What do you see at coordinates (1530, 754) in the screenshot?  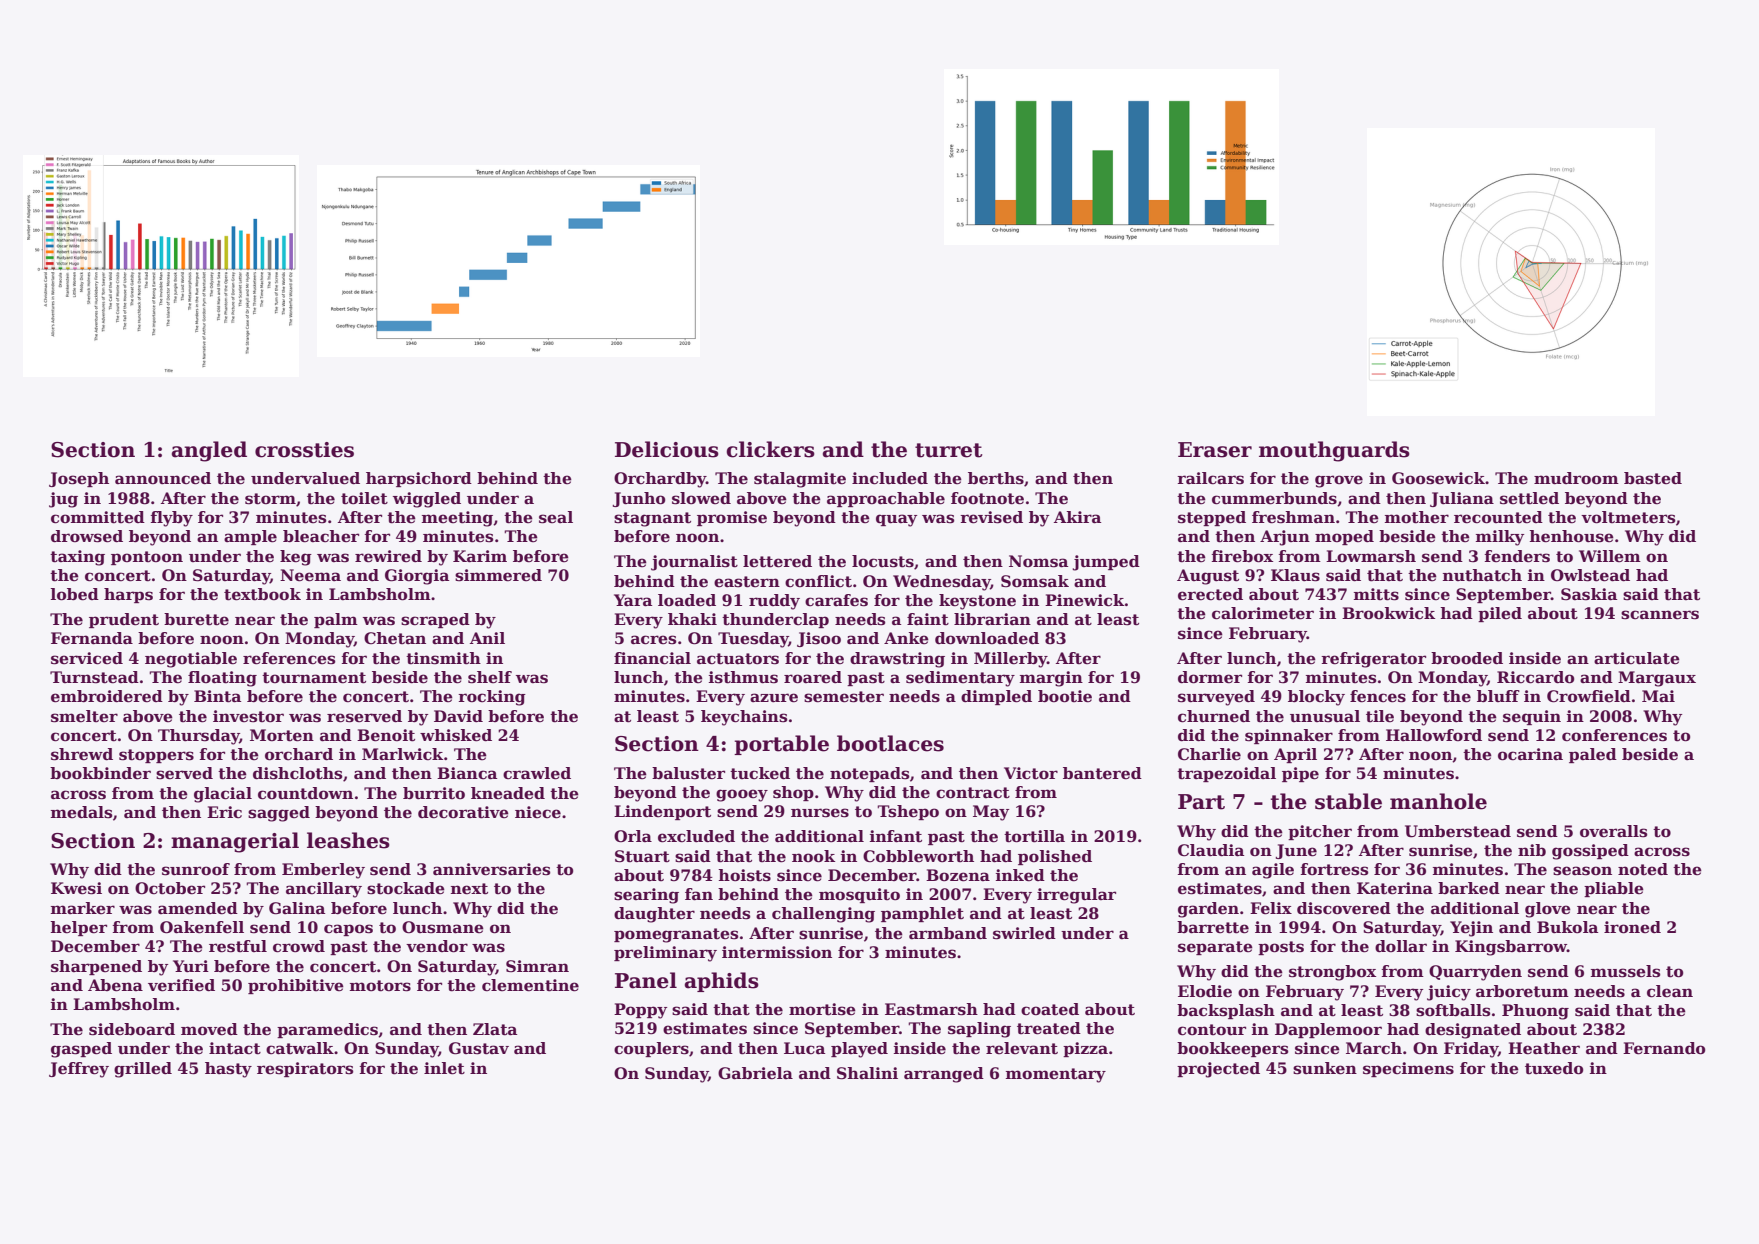 I see `ocarina` at bounding box center [1530, 754].
